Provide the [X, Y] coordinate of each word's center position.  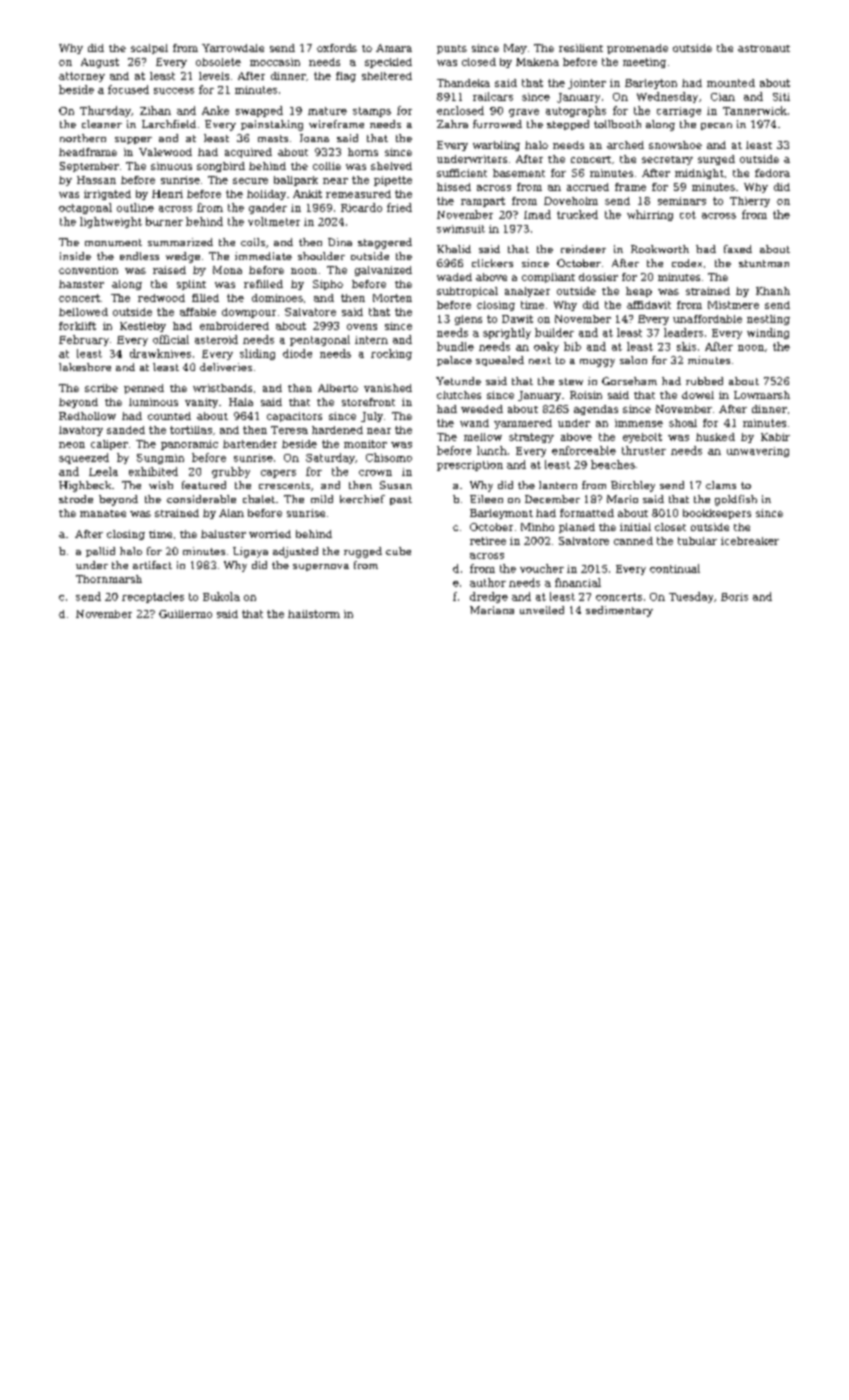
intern [371, 340]
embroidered [234, 326]
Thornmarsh [109, 579]
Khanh [773, 291]
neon [72, 445]
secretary [667, 160]
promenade [637, 49]
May [515, 49]
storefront [368, 402]
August [100, 63]
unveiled [542, 610]
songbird [221, 167]
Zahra [452, 124]
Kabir [775, 437]
